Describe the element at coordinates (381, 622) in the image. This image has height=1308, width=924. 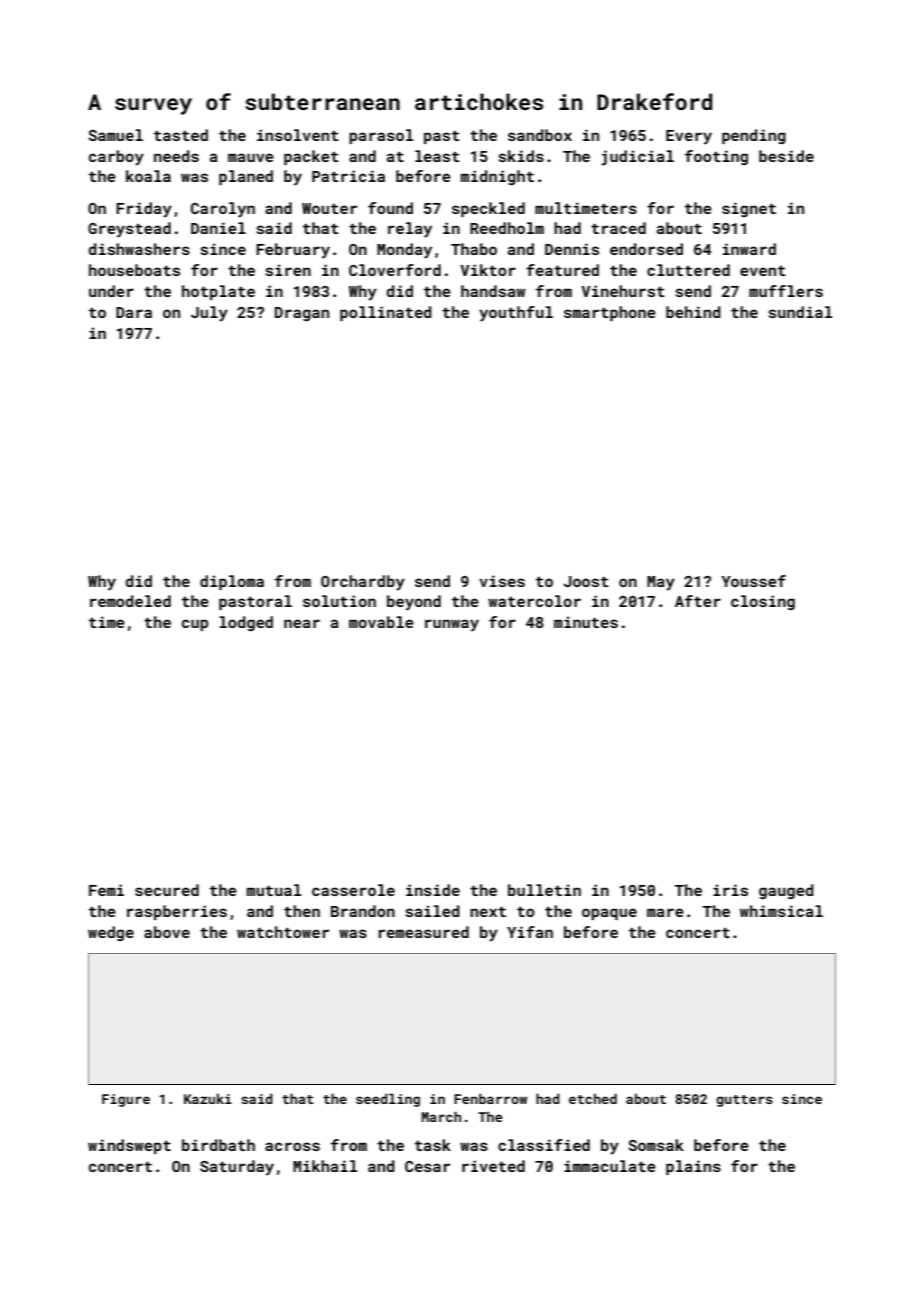
I see `movable` at that location.
